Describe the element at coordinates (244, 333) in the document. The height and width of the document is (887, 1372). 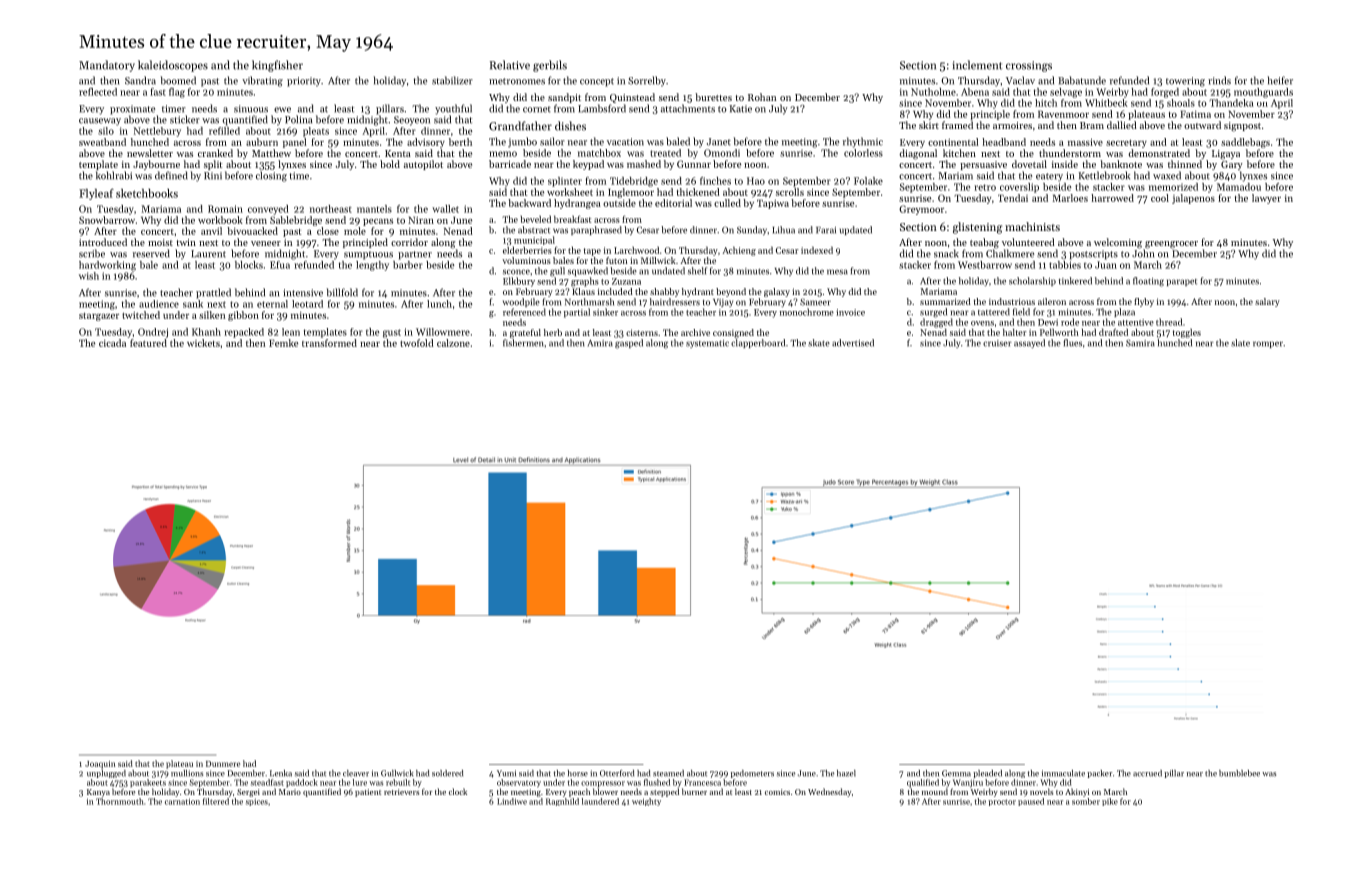
I see `repacked` at that location.
